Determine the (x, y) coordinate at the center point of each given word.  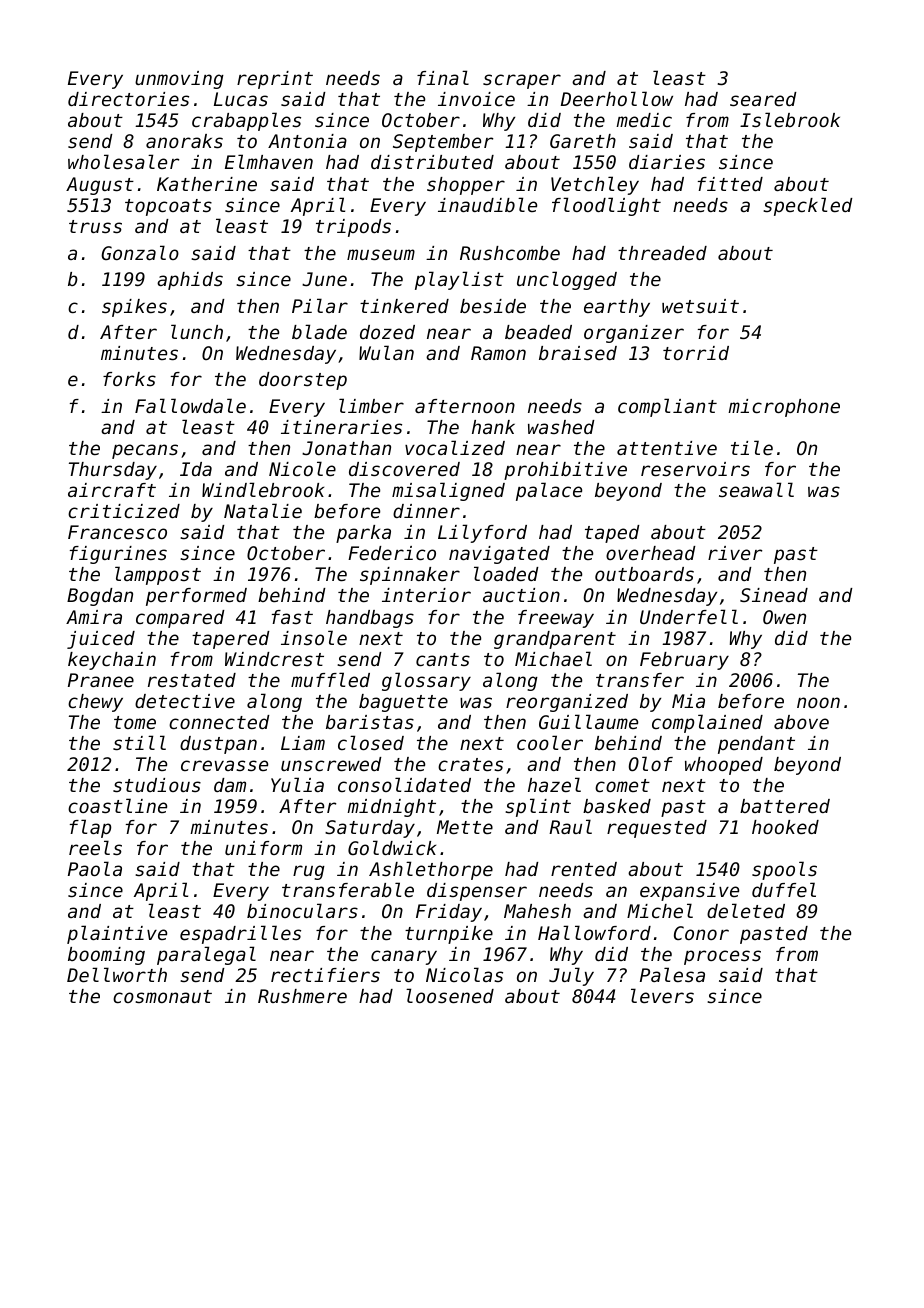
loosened (450, 995)
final (443, 77)
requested (657, 829)
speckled (808, 206)
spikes (134, 308)
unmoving (179, 80)
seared (763, 99)
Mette (465, 827)
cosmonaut (162, 996)
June (324, 279)
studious (157, 785)
